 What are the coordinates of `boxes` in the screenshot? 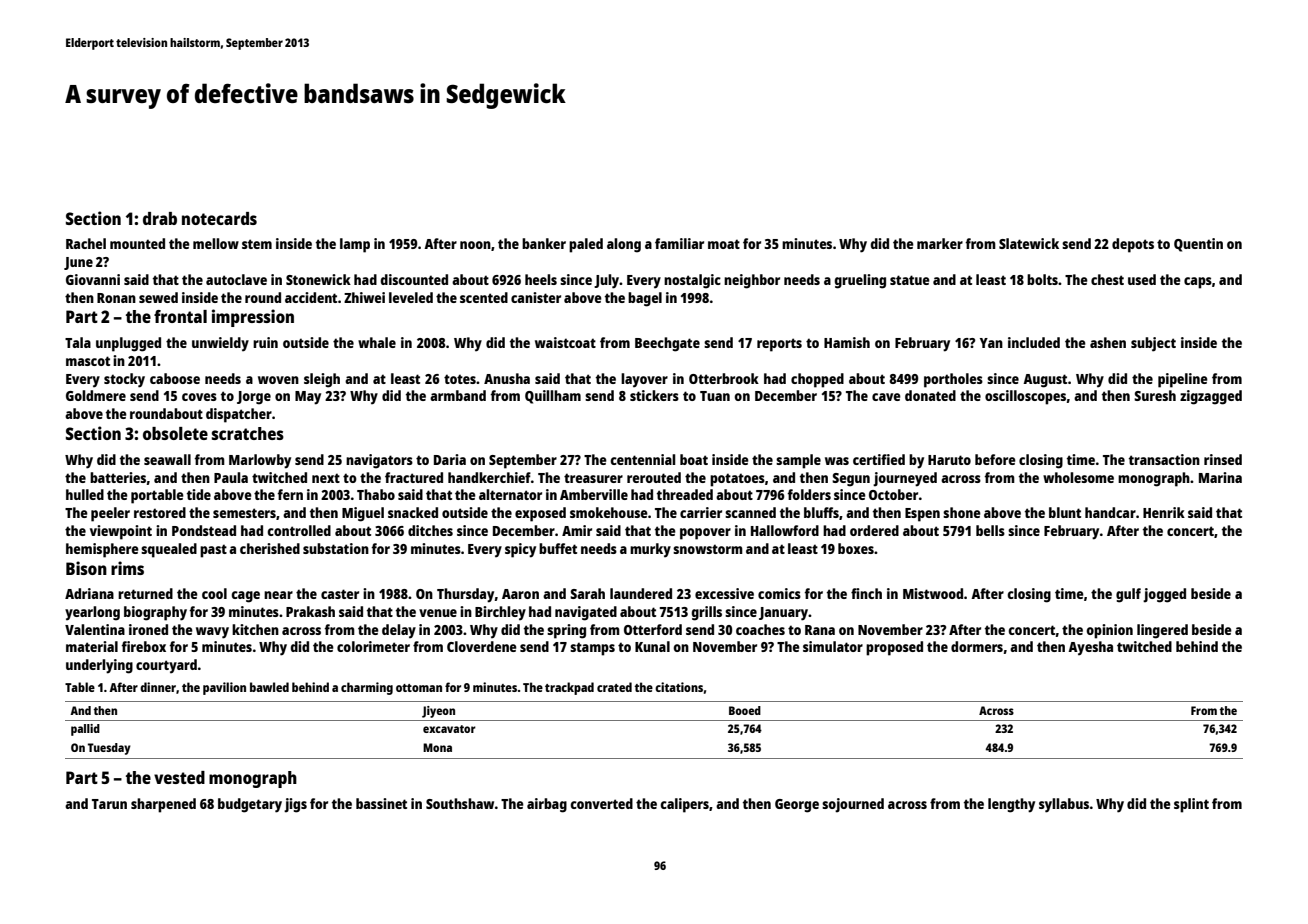 It's located at (856, 548).
